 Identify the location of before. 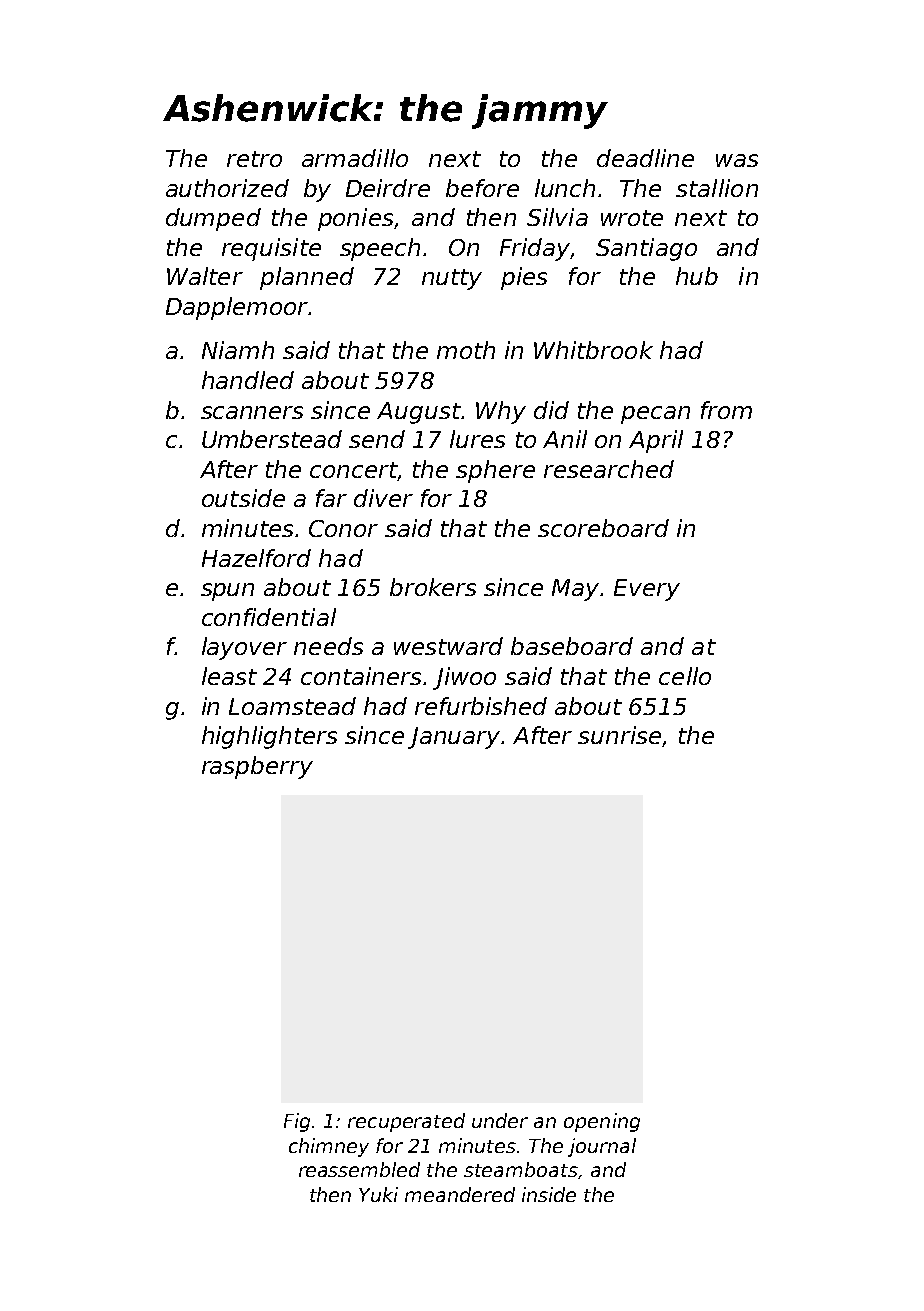
(482, 188).
